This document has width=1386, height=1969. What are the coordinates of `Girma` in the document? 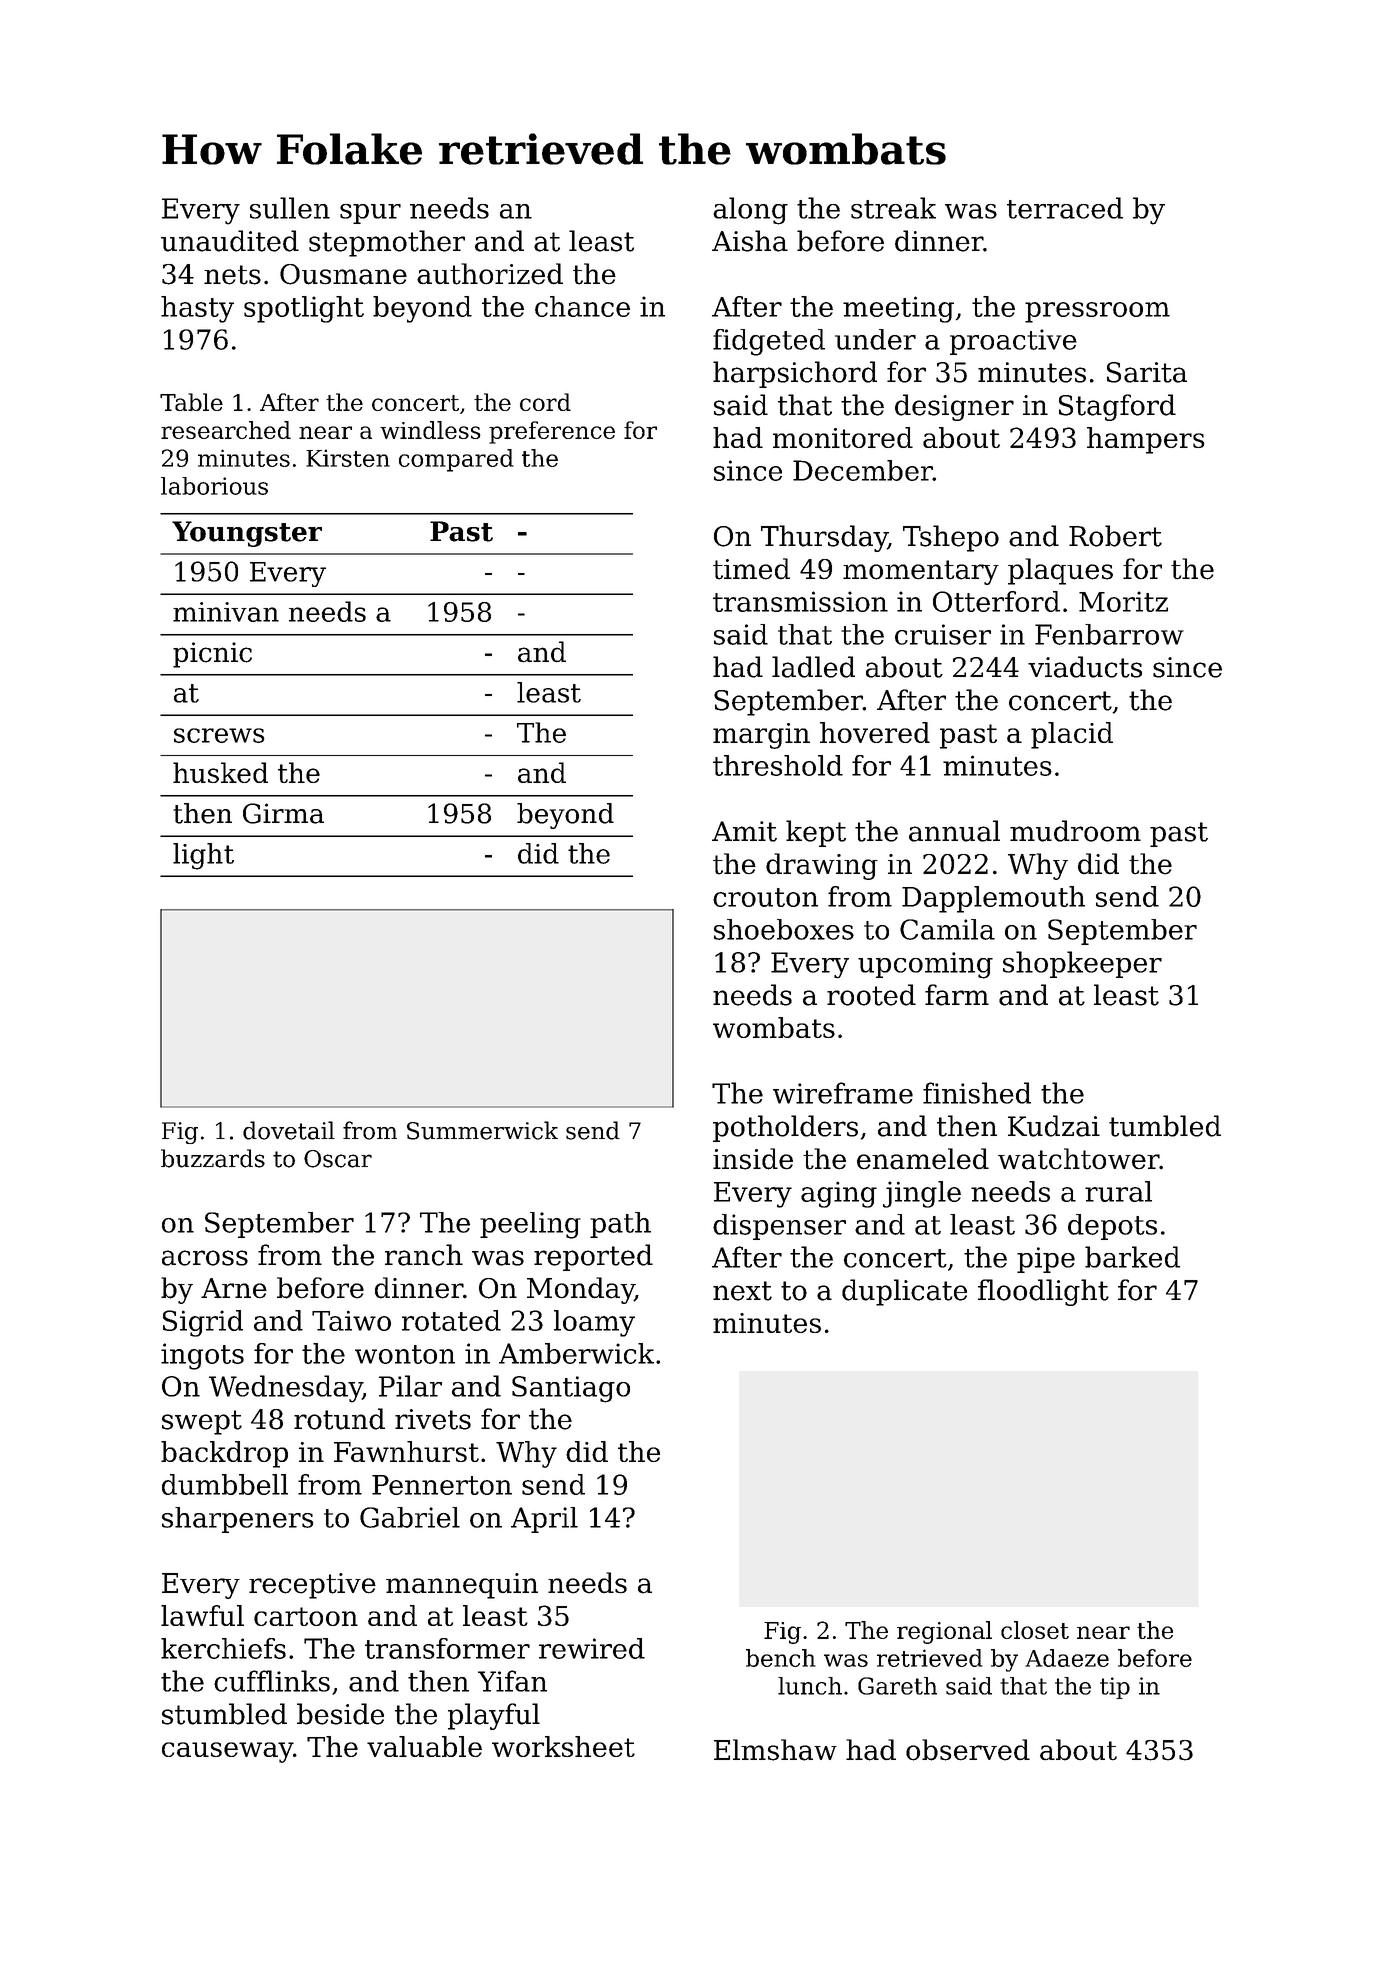 It's located at (283, 813).
